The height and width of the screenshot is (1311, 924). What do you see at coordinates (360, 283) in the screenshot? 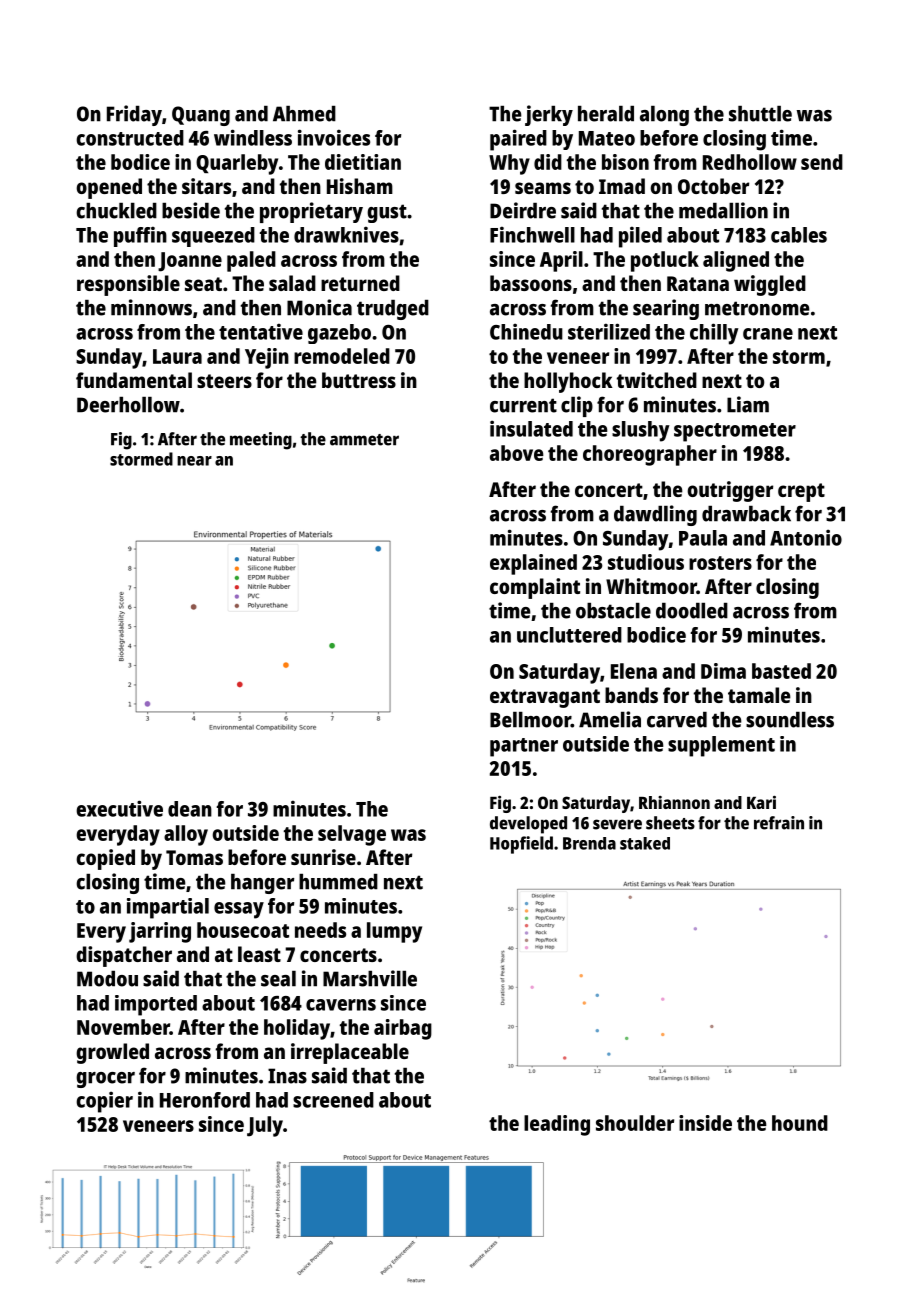
I see `returned` at bounding box center [360, 283].
